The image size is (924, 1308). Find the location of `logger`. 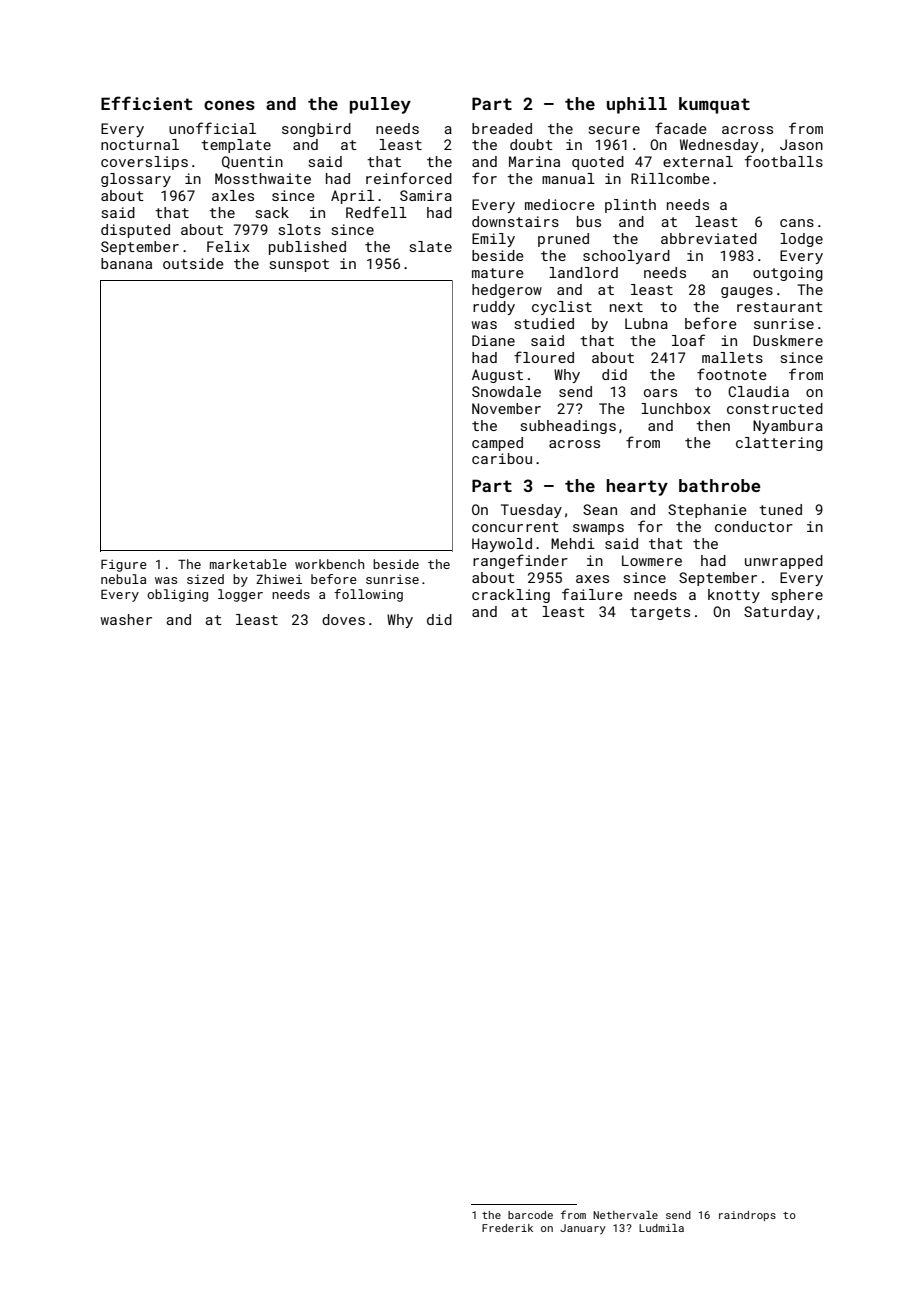

logger is located at coordinates (240, 595).
